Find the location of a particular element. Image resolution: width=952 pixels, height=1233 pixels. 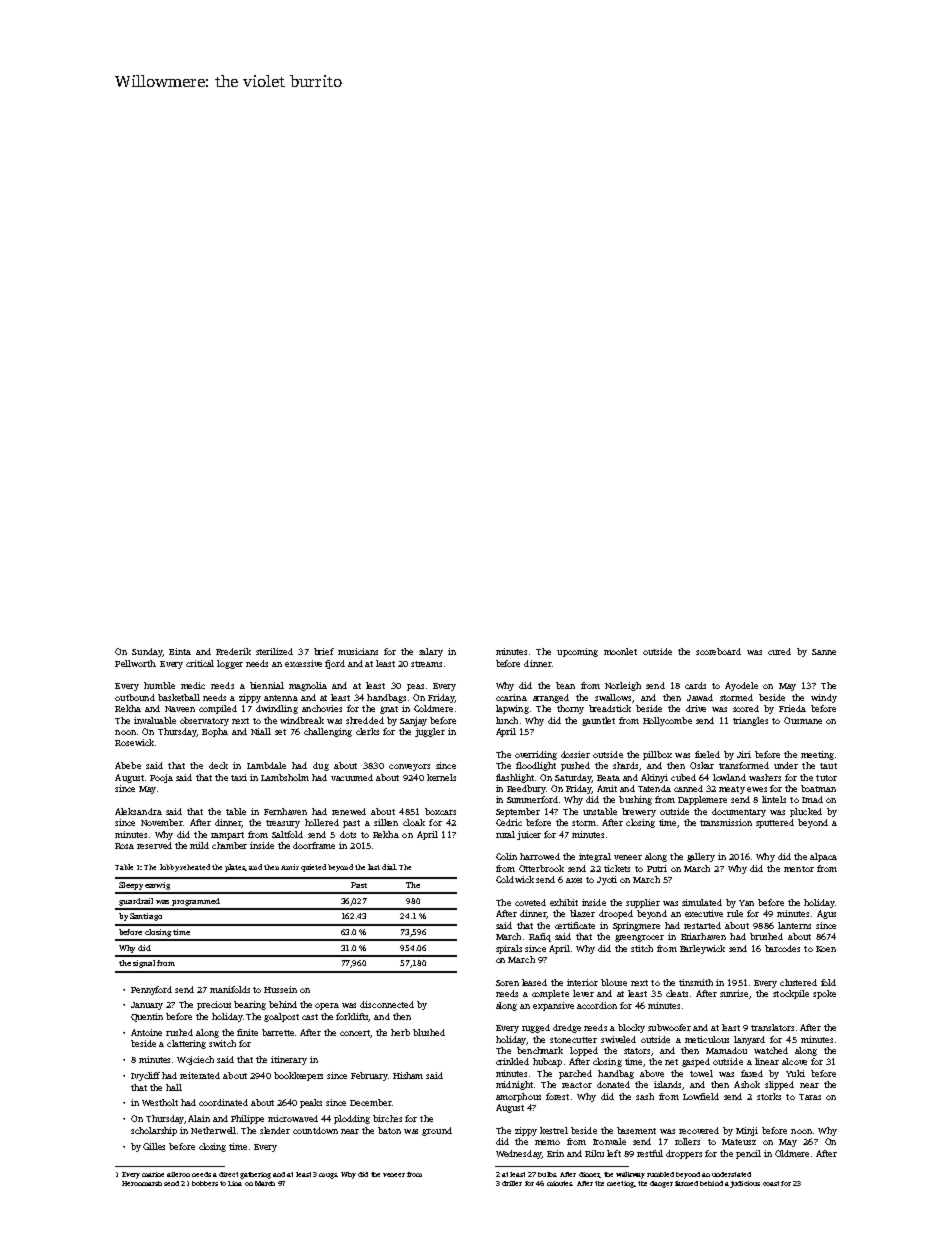

stitch is located at coordinates (642, 948).
